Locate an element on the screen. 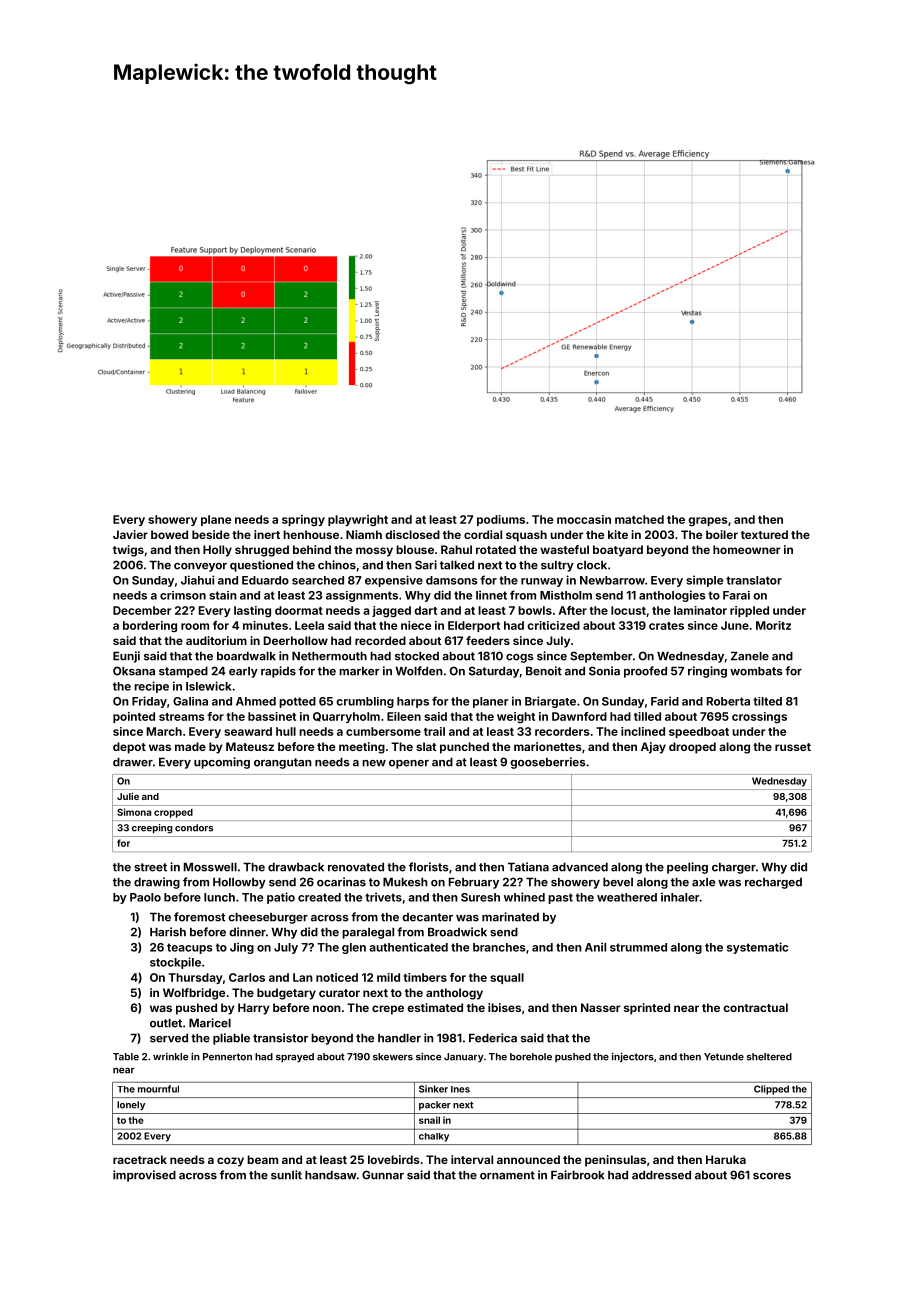 The width and height of the screenshot is (924, 1308). charger is located at coordinates (734, 868).
